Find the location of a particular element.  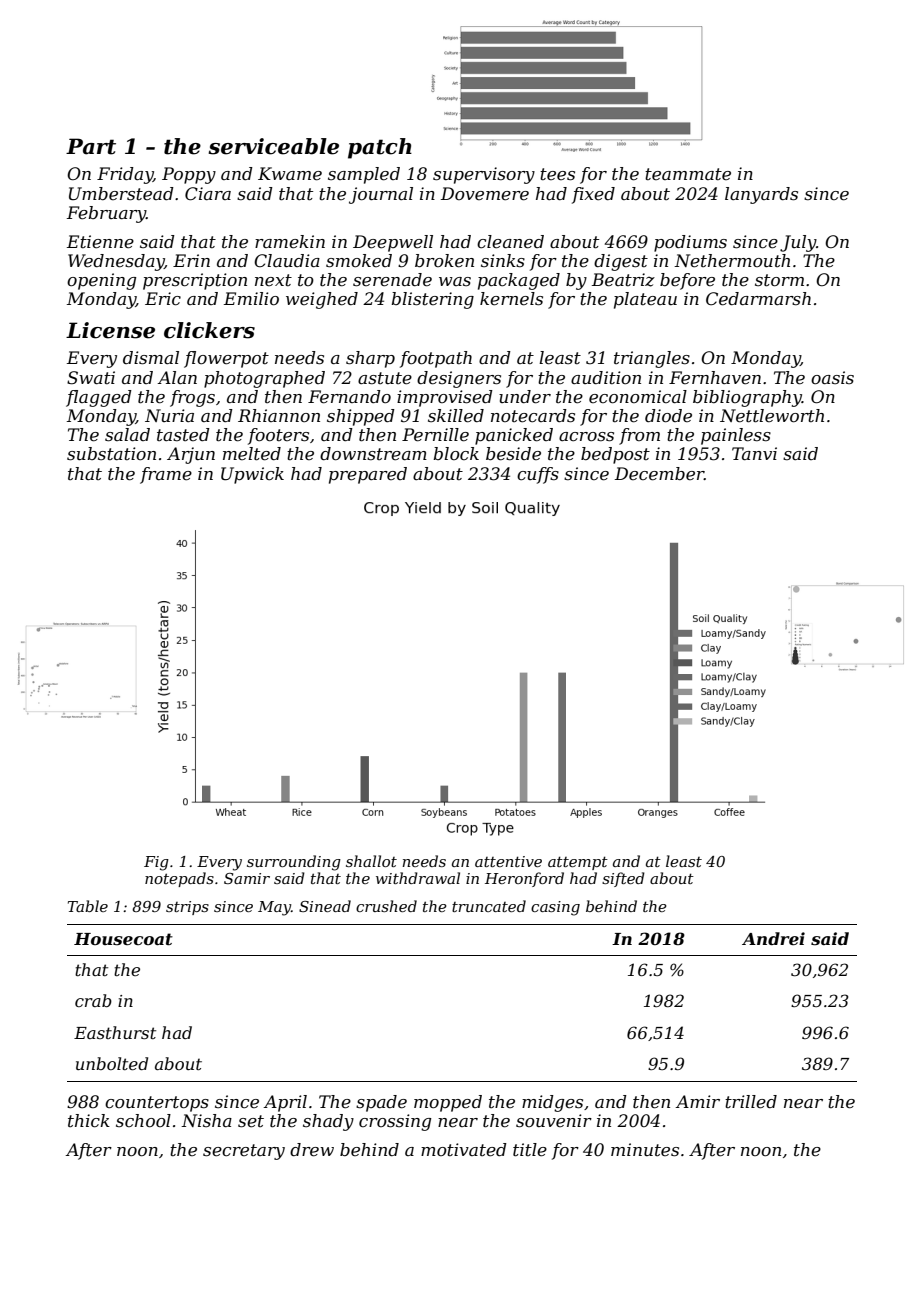

Etienne is located at coordinates (100, 242).
